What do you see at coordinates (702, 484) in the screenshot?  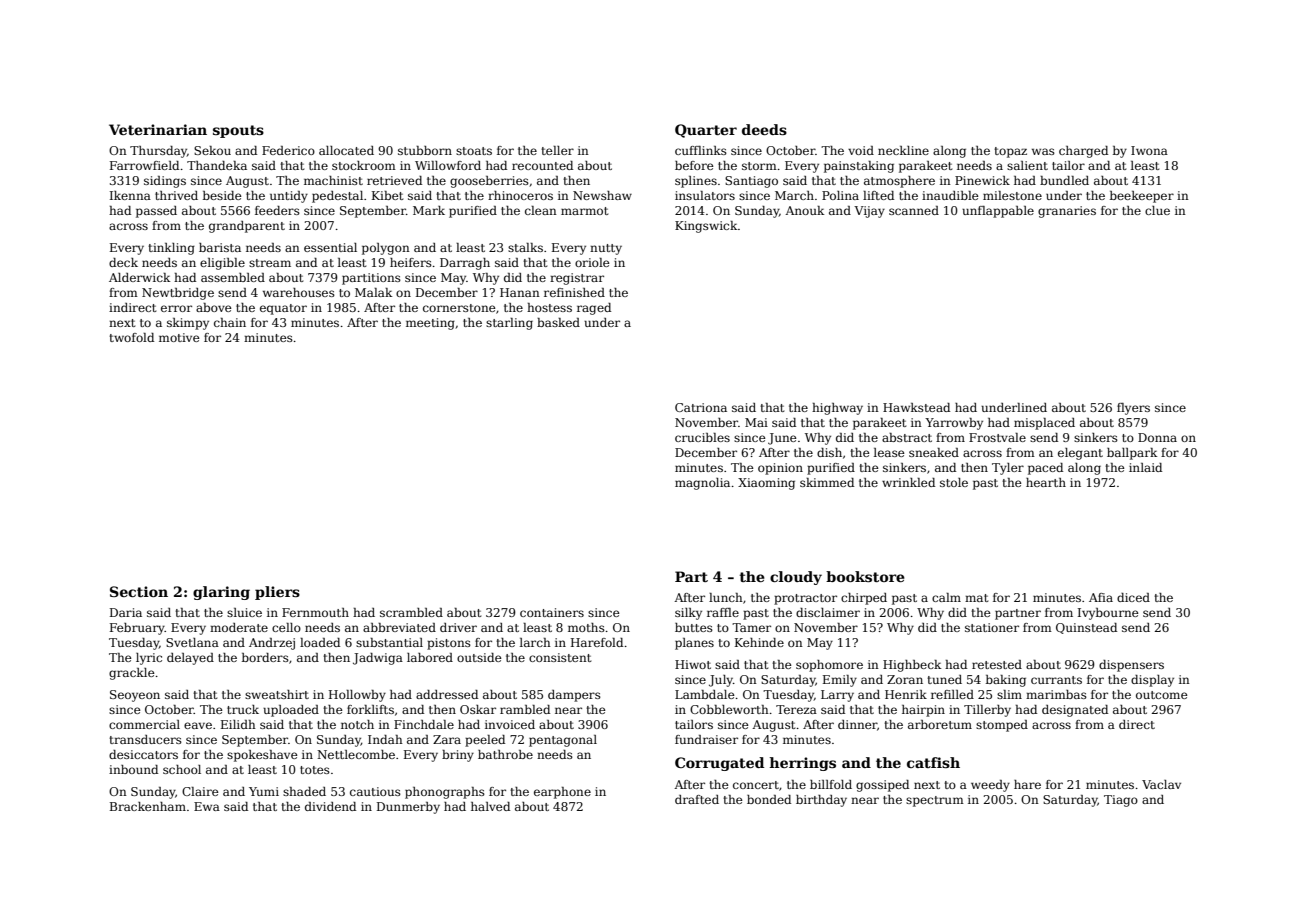 I see `magnolia` at bounding box center [702, 484].
